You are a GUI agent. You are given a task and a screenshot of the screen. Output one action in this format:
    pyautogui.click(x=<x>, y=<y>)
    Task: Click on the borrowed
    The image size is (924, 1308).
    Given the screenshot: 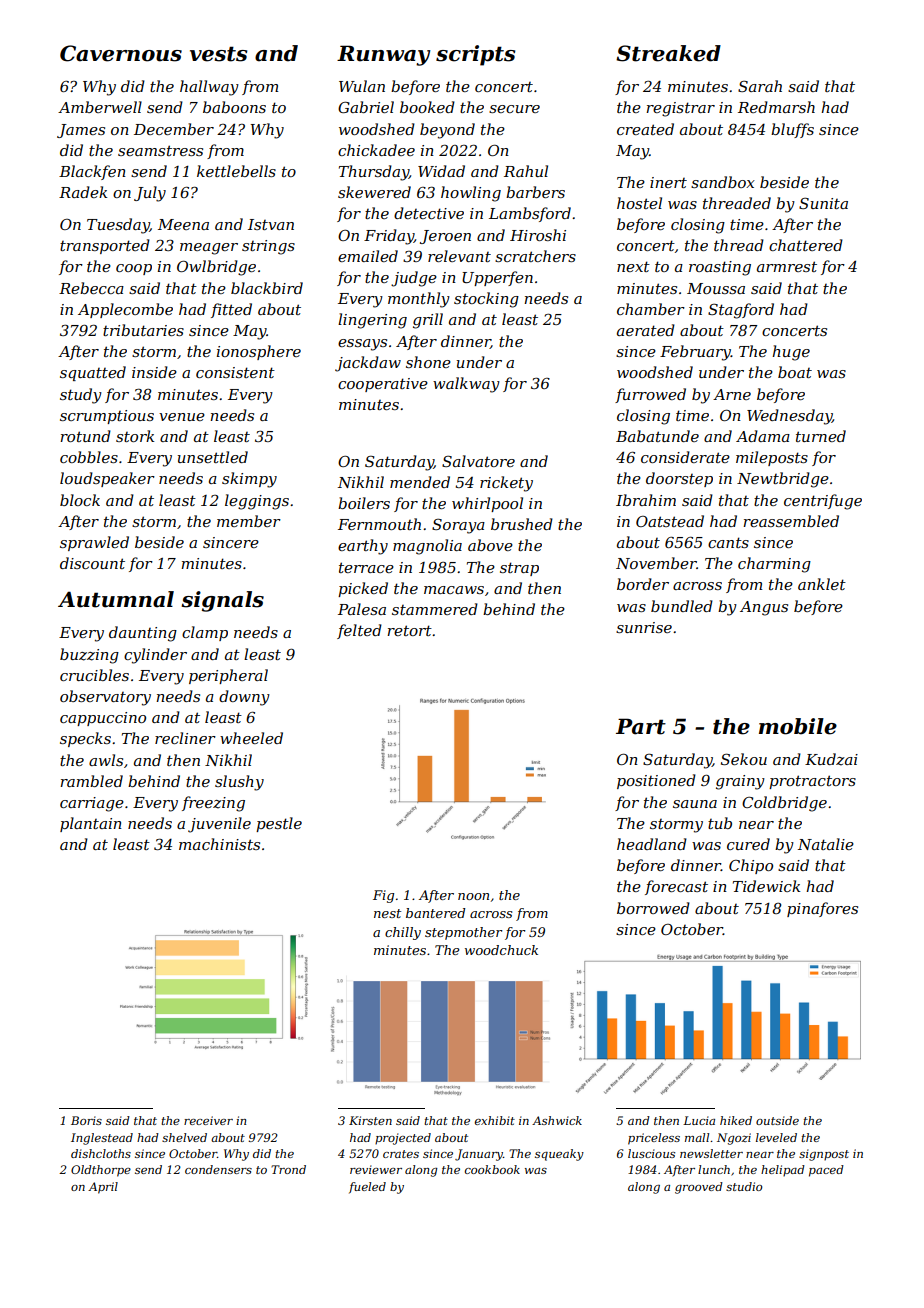 What is the action you would take?
    pyautogui.click(x=653, y=908)
